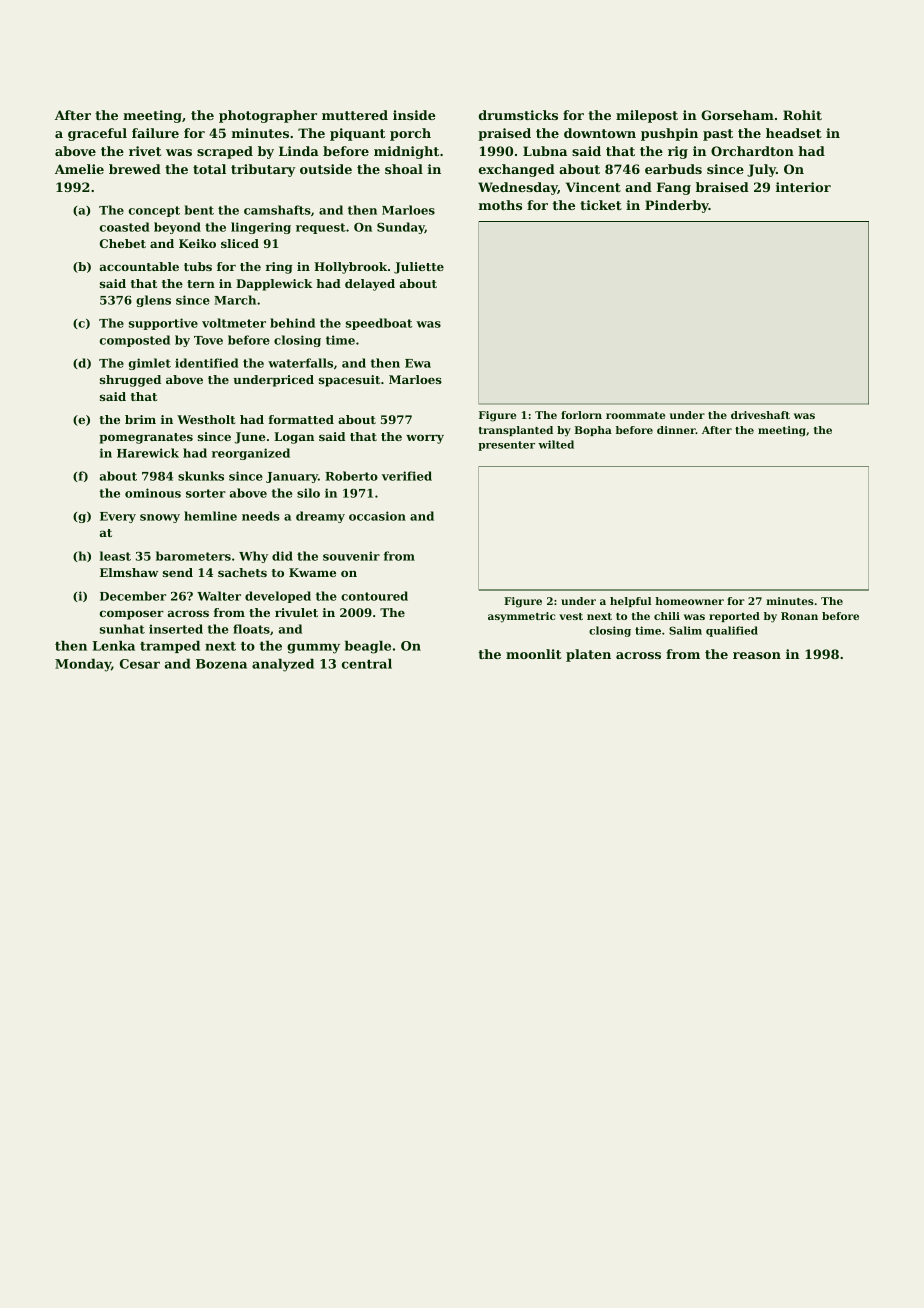  What do you see at coordinates (351, 556) in the screenshot?
I see `souvenir` at bounding box center [351, 556].
